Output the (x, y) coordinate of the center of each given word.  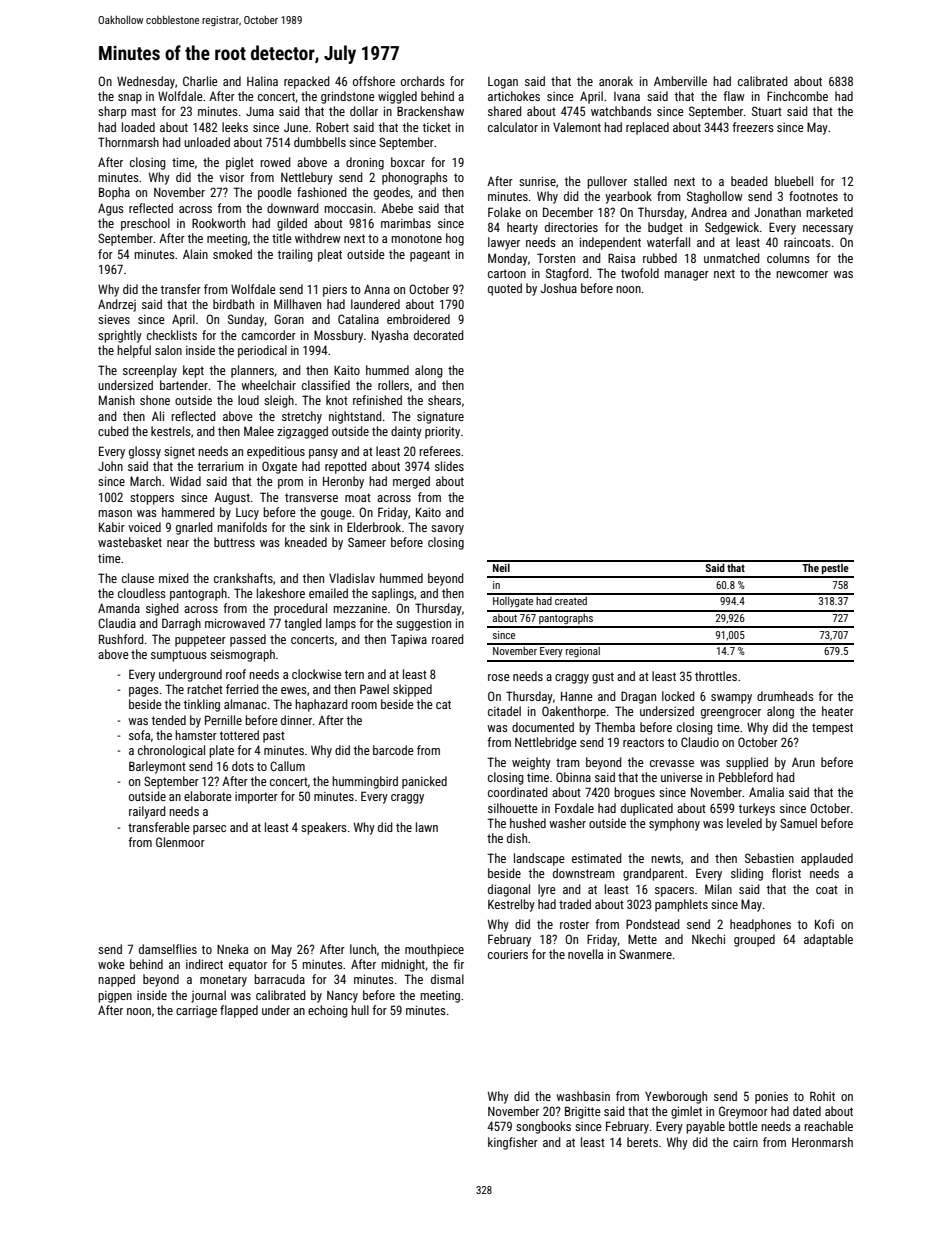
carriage (196, 1012)
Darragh (181, 624)
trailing (295, 255)
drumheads (785, 696)
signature (440, 418)
